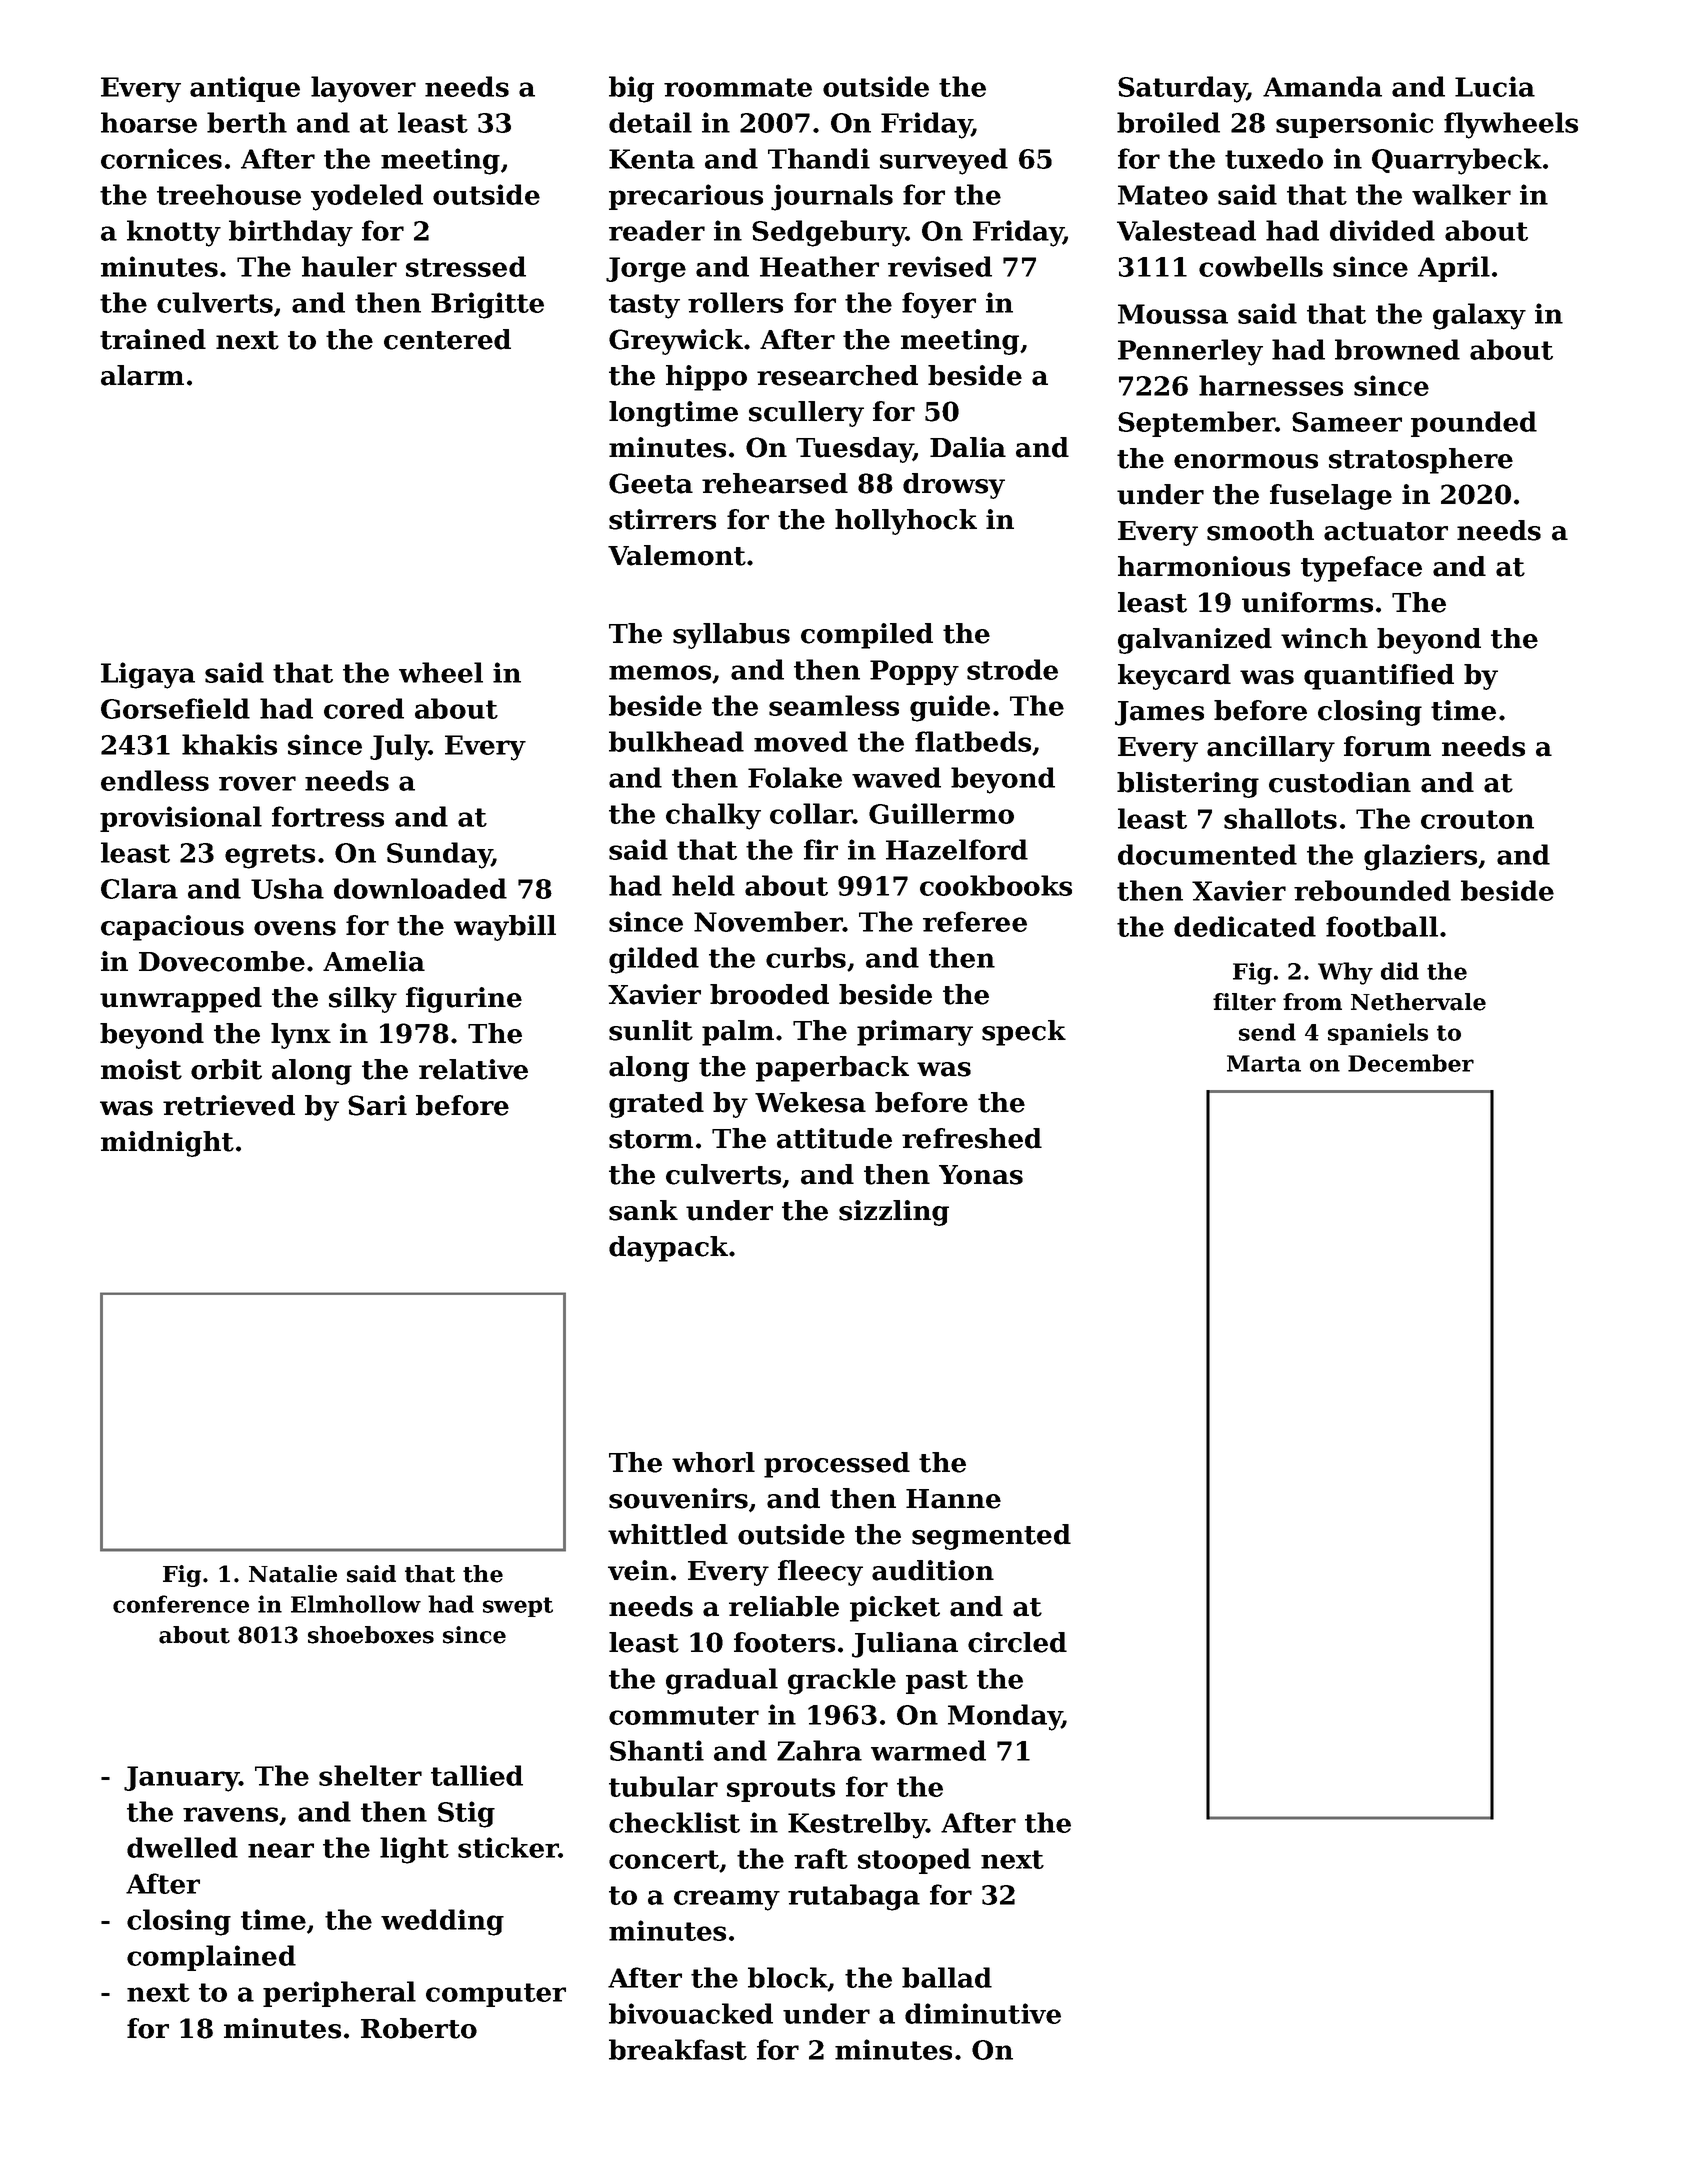 This screenshot has height=2178, width=1683. Describe the element at coordinates (1495, 86) in the screenshot. I see `Lucia` at that location.
